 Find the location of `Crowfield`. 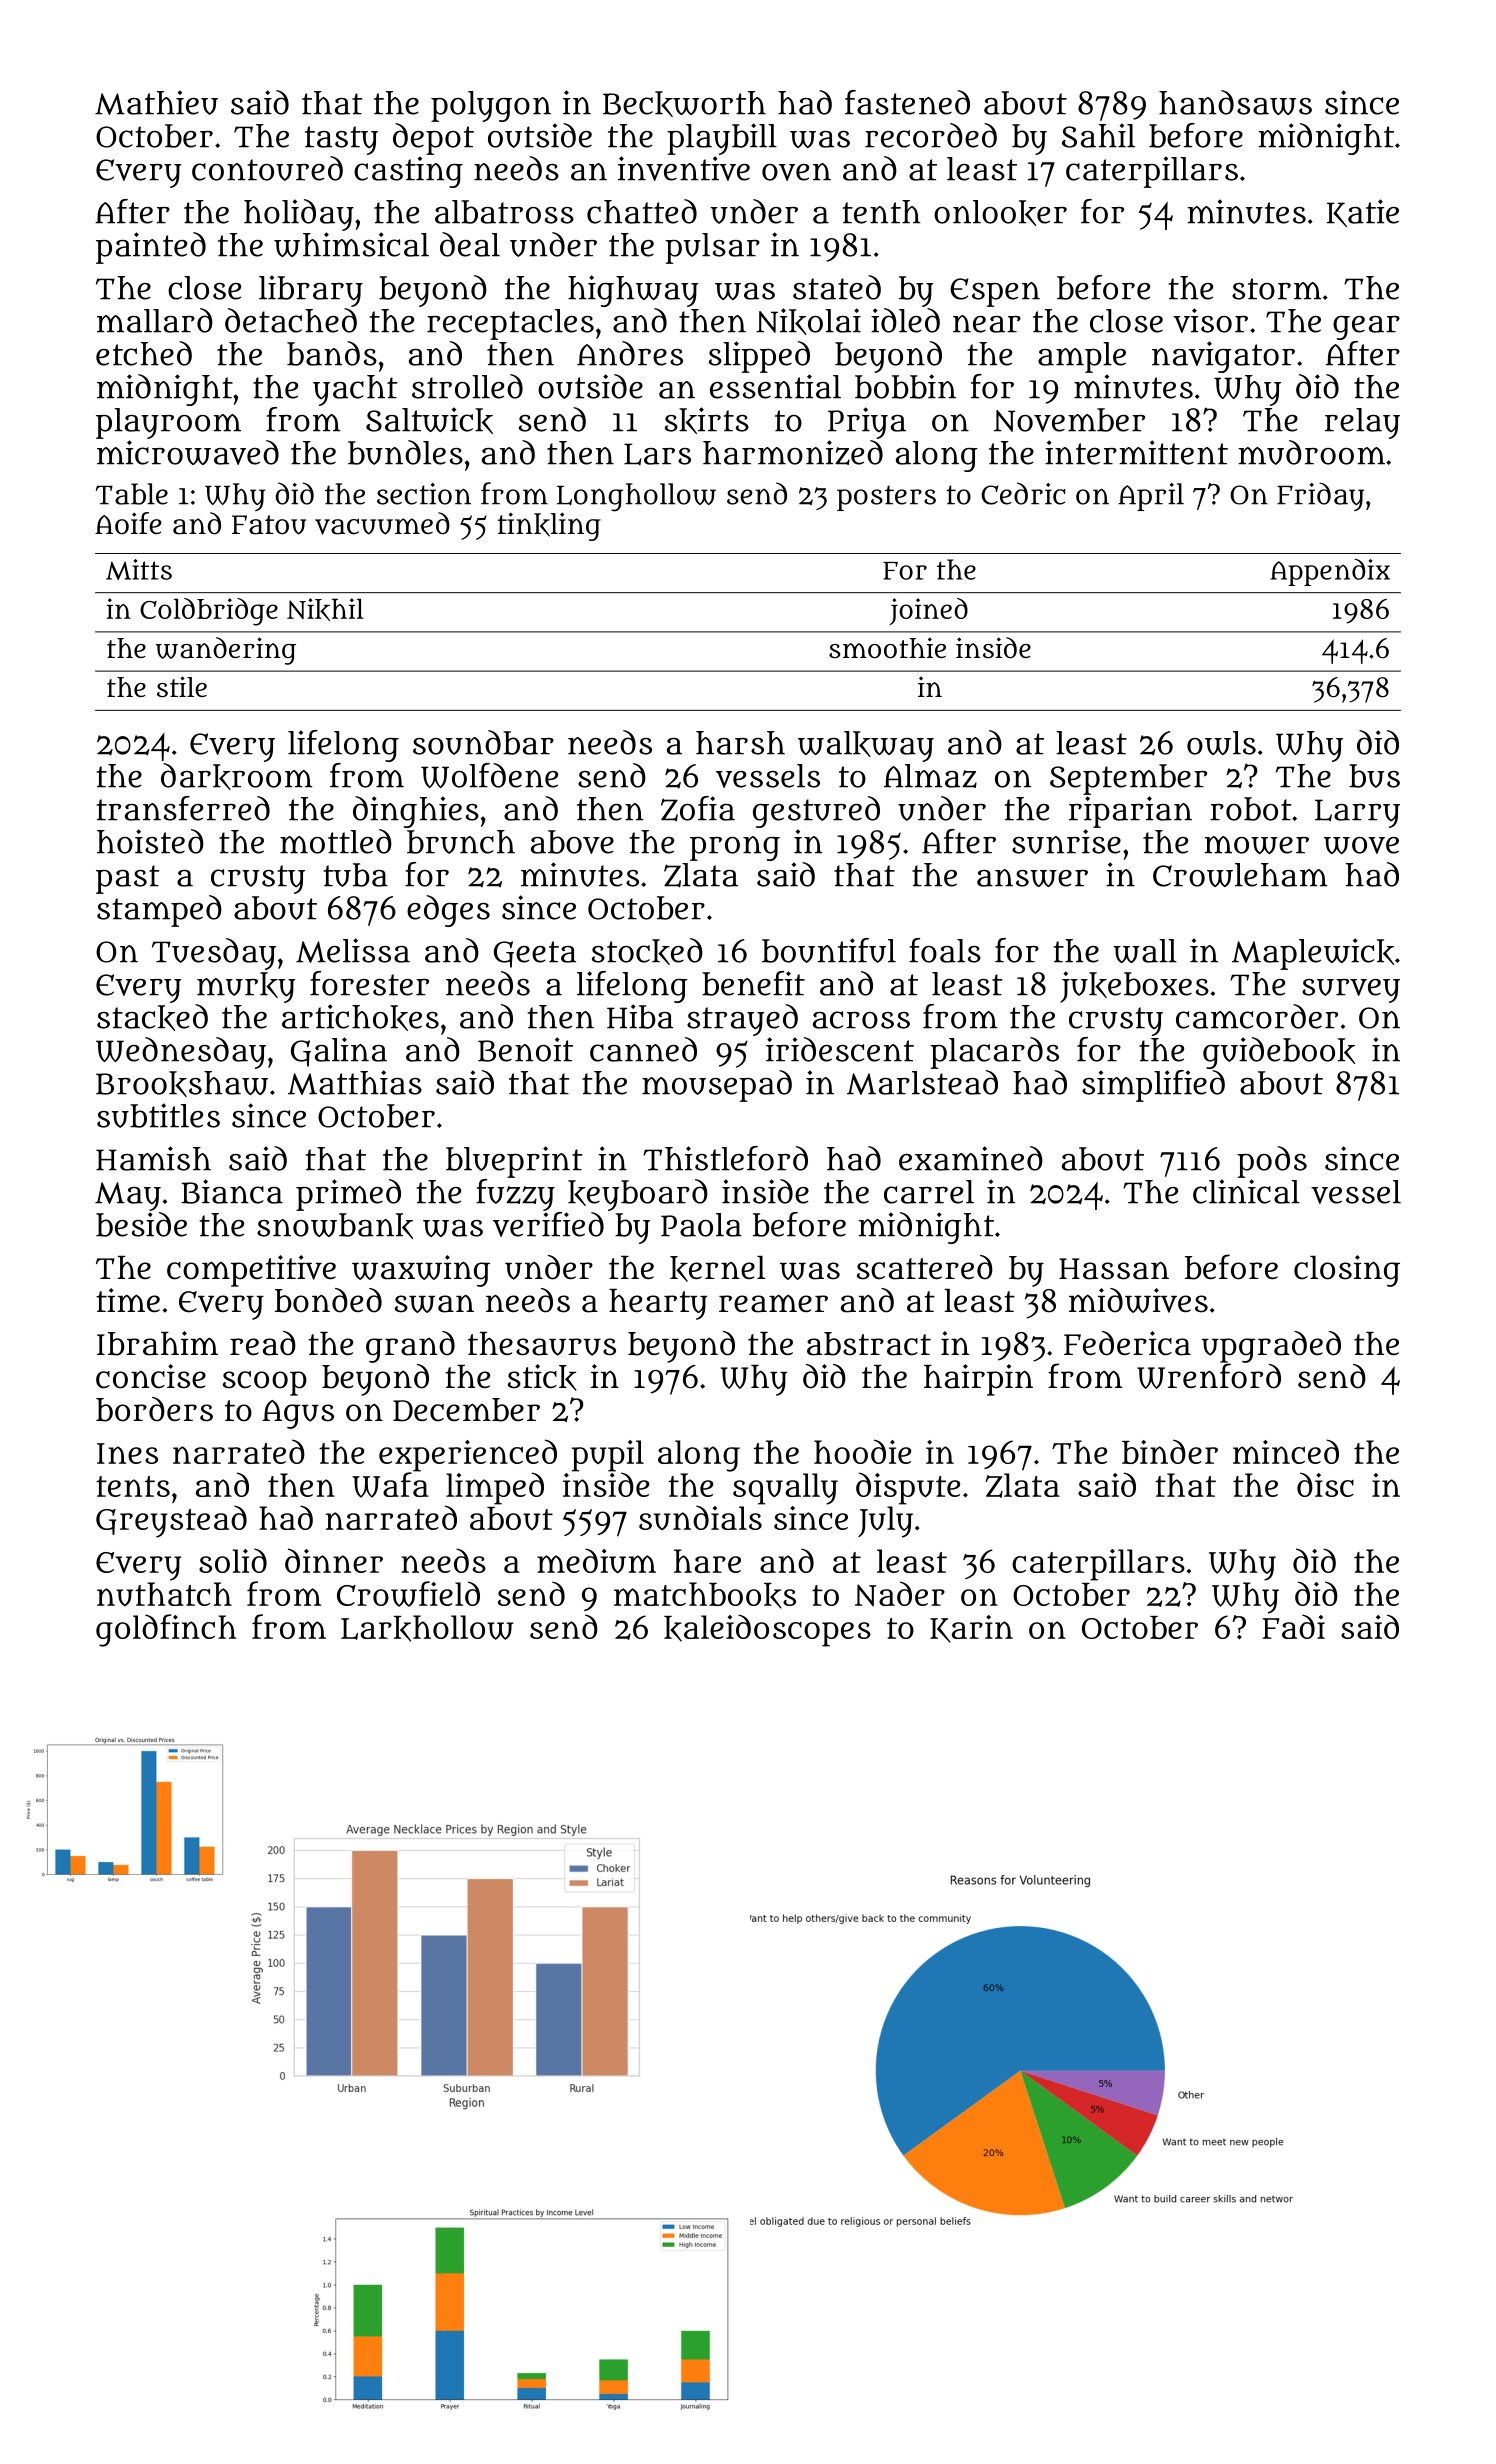

Crowfield is located at coordinates (408, 1594).
